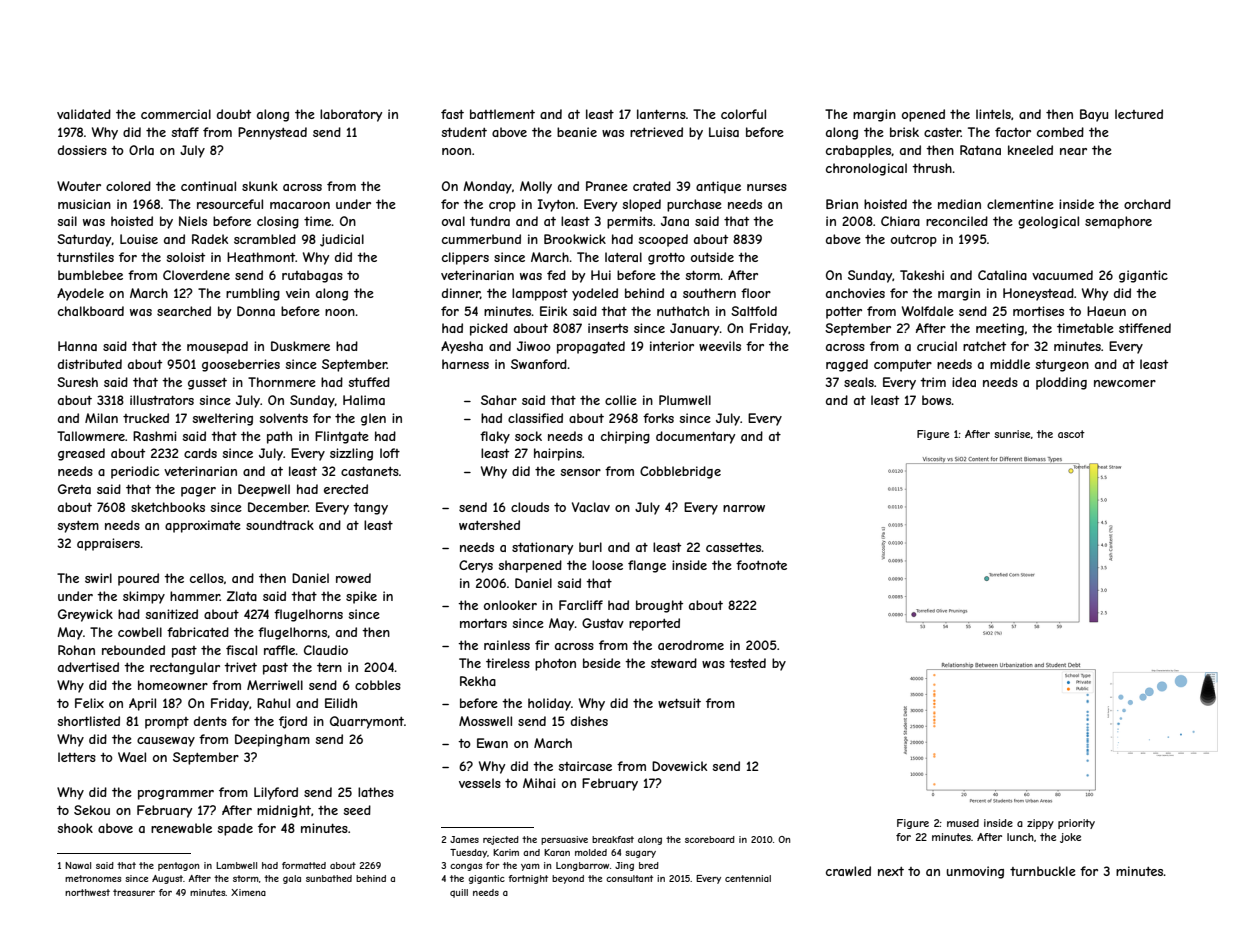 Image resolution: width=1233 pixels, height=952 pixels. Describe the element at coordinates (92, 810) in the page. I see `Sekou` at that location.
